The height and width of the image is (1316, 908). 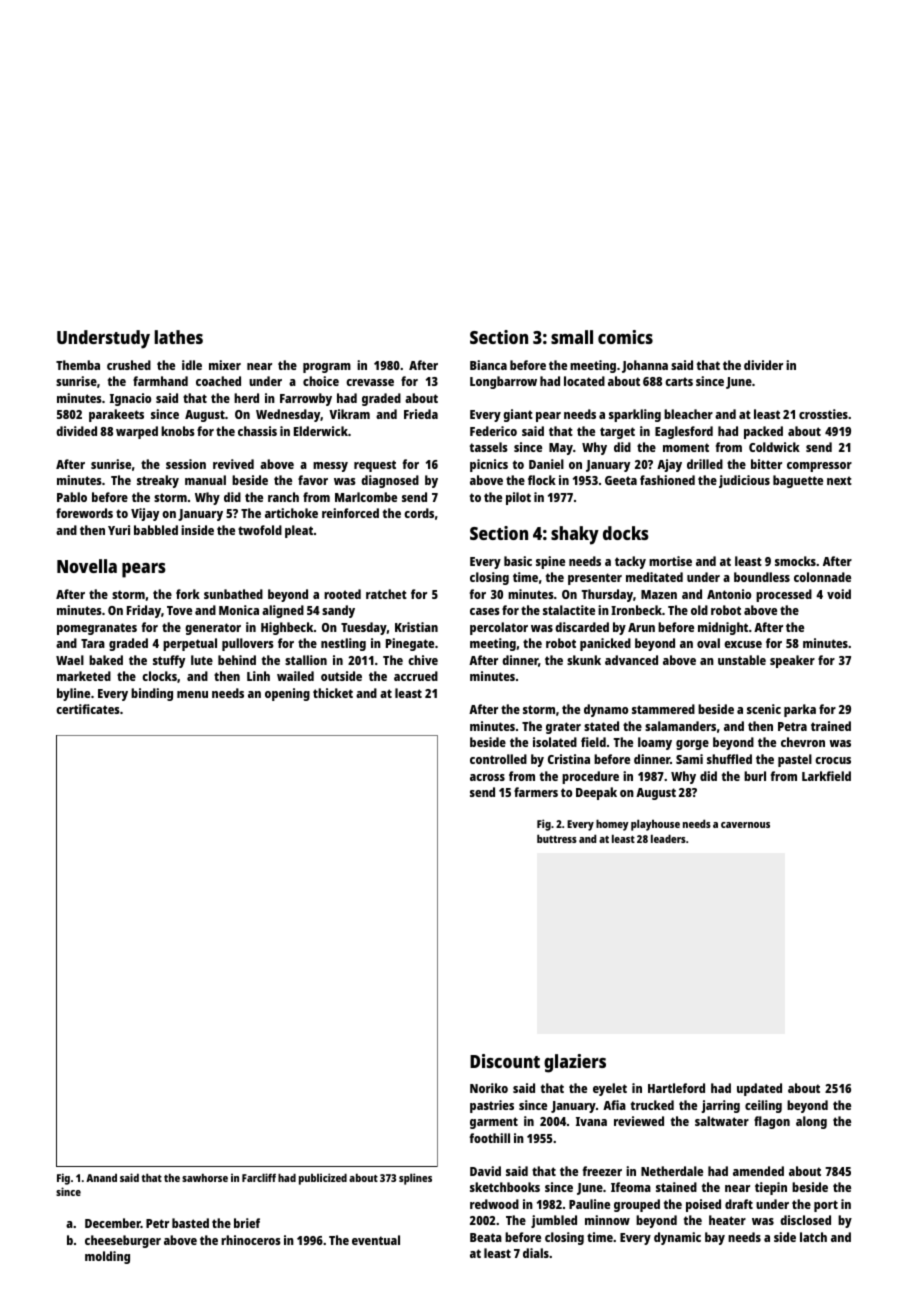 I want to click on Arun, so click(x=641, y=627).
